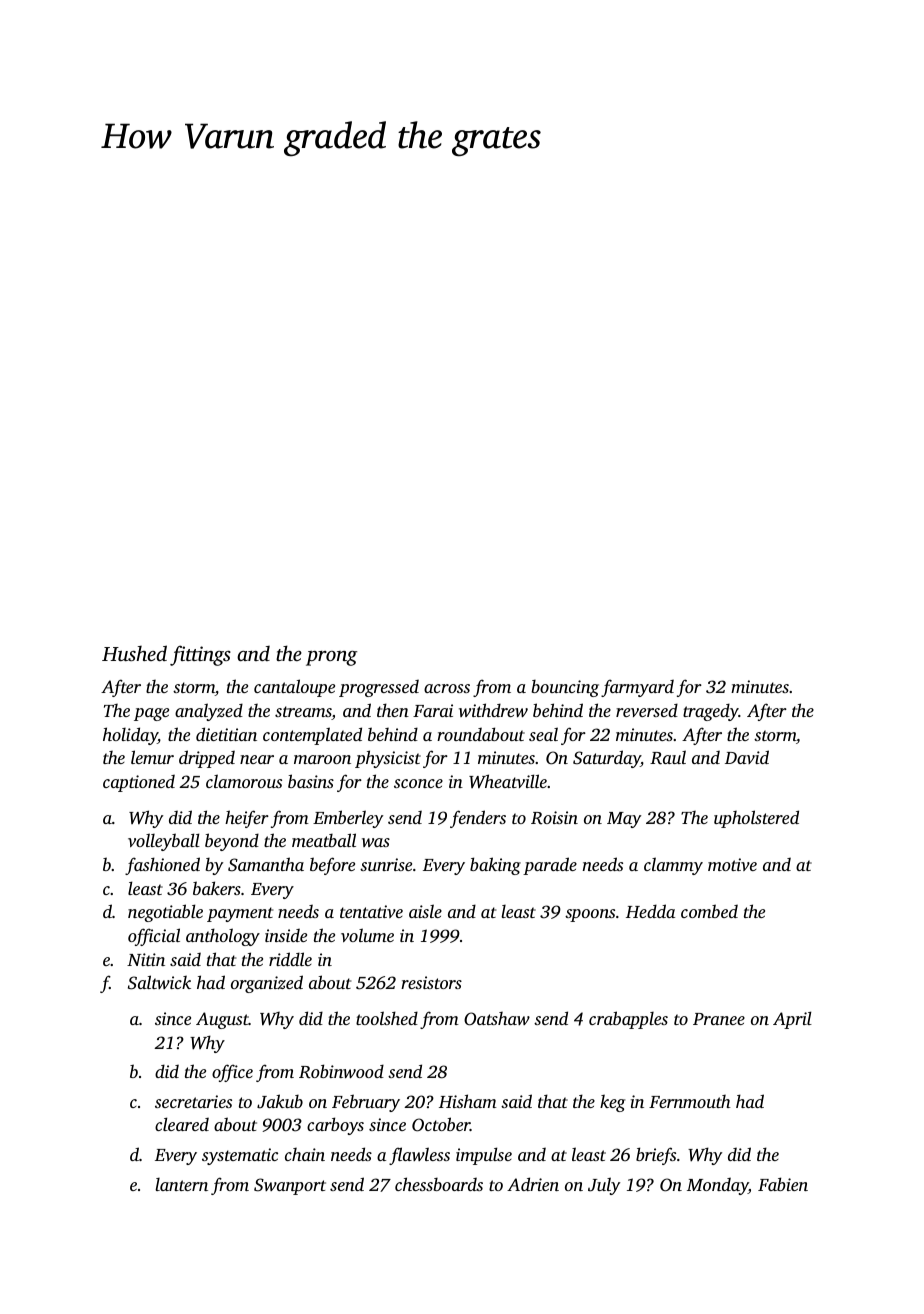 The height and width of the screenshot is (1314, 924). Describe the element at coordinates (656, 1156) in the screenshot. I see `briefs` at that location.
